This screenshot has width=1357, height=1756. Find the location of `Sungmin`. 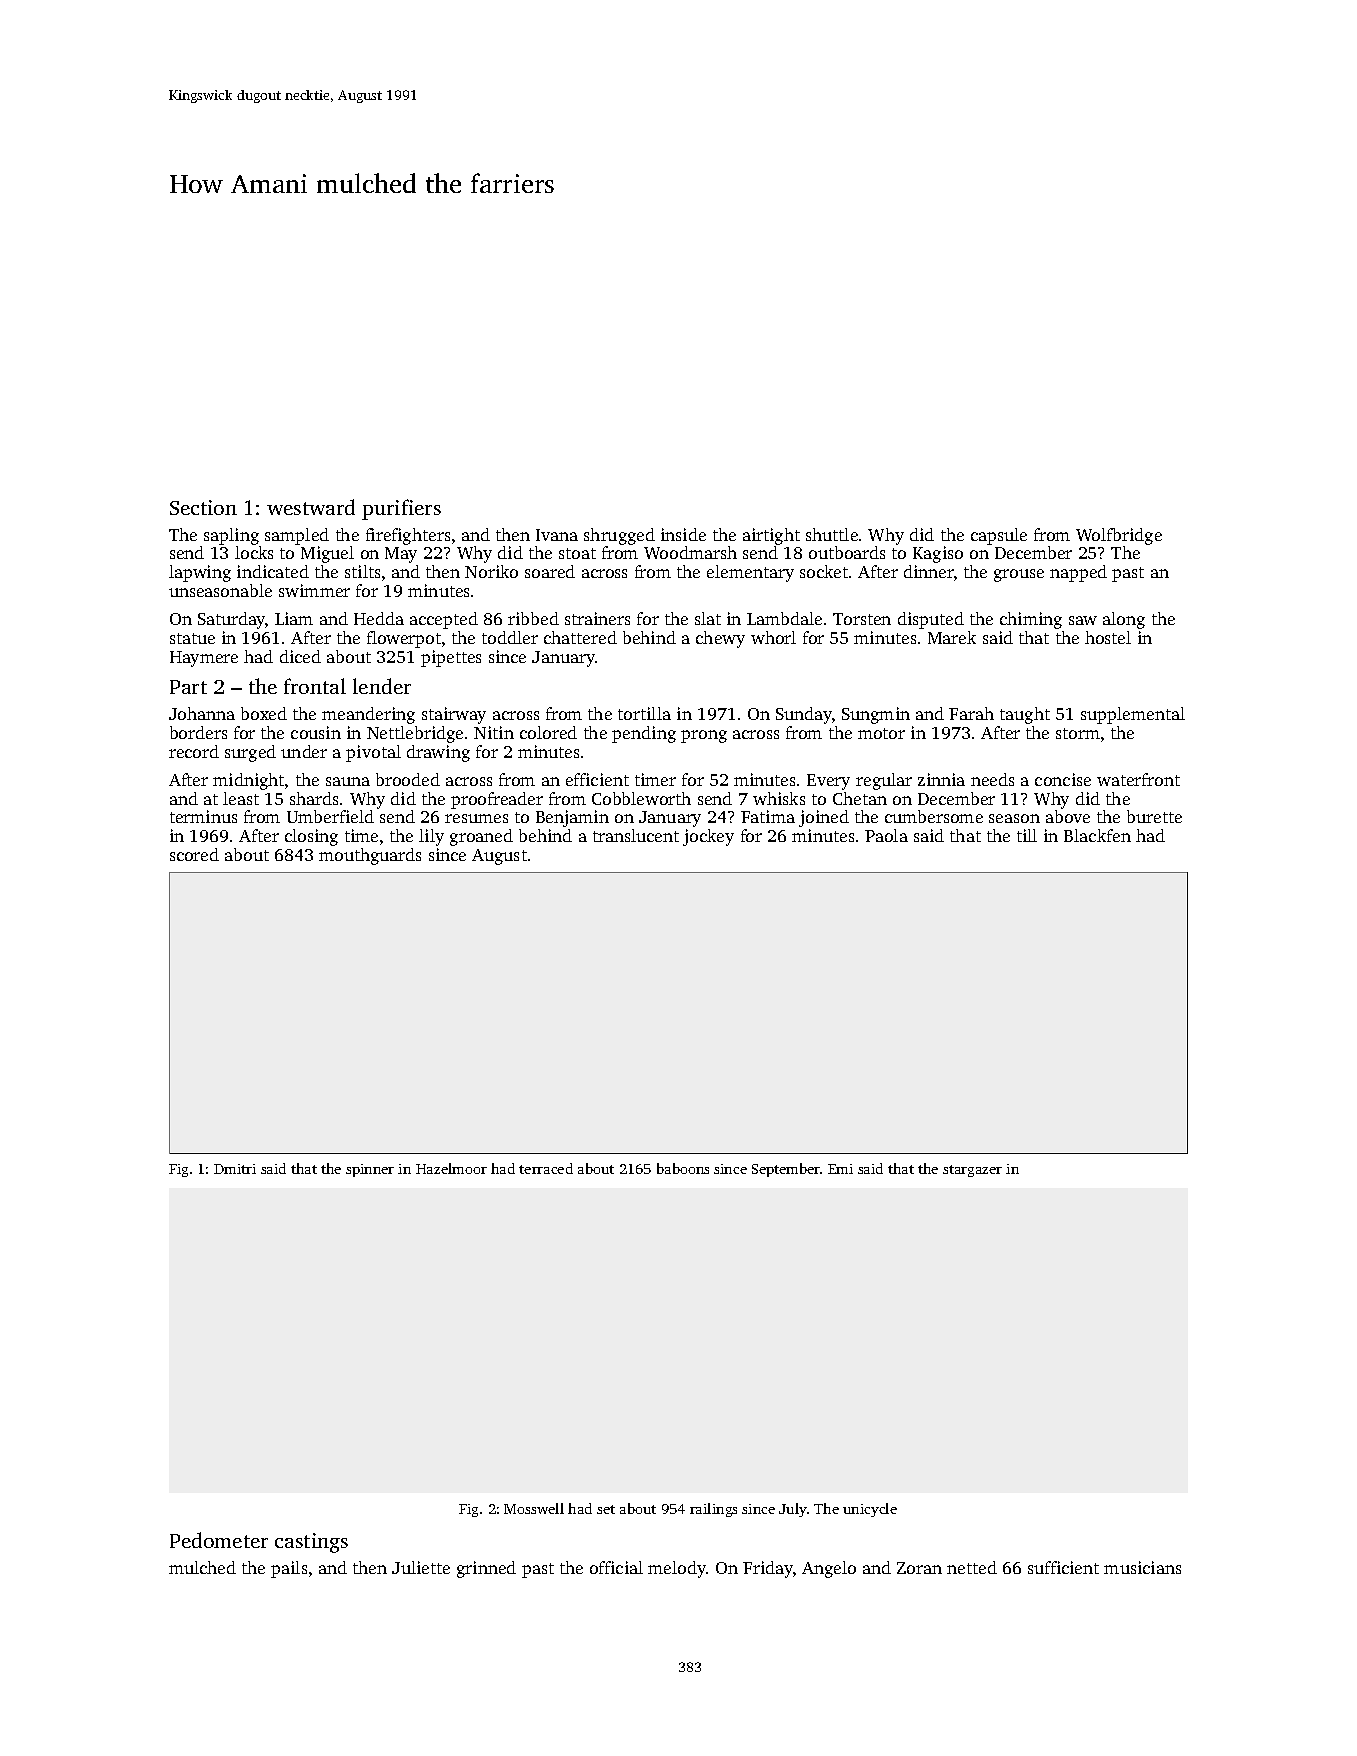

Sungmin is located at coordinates (876, 715).
